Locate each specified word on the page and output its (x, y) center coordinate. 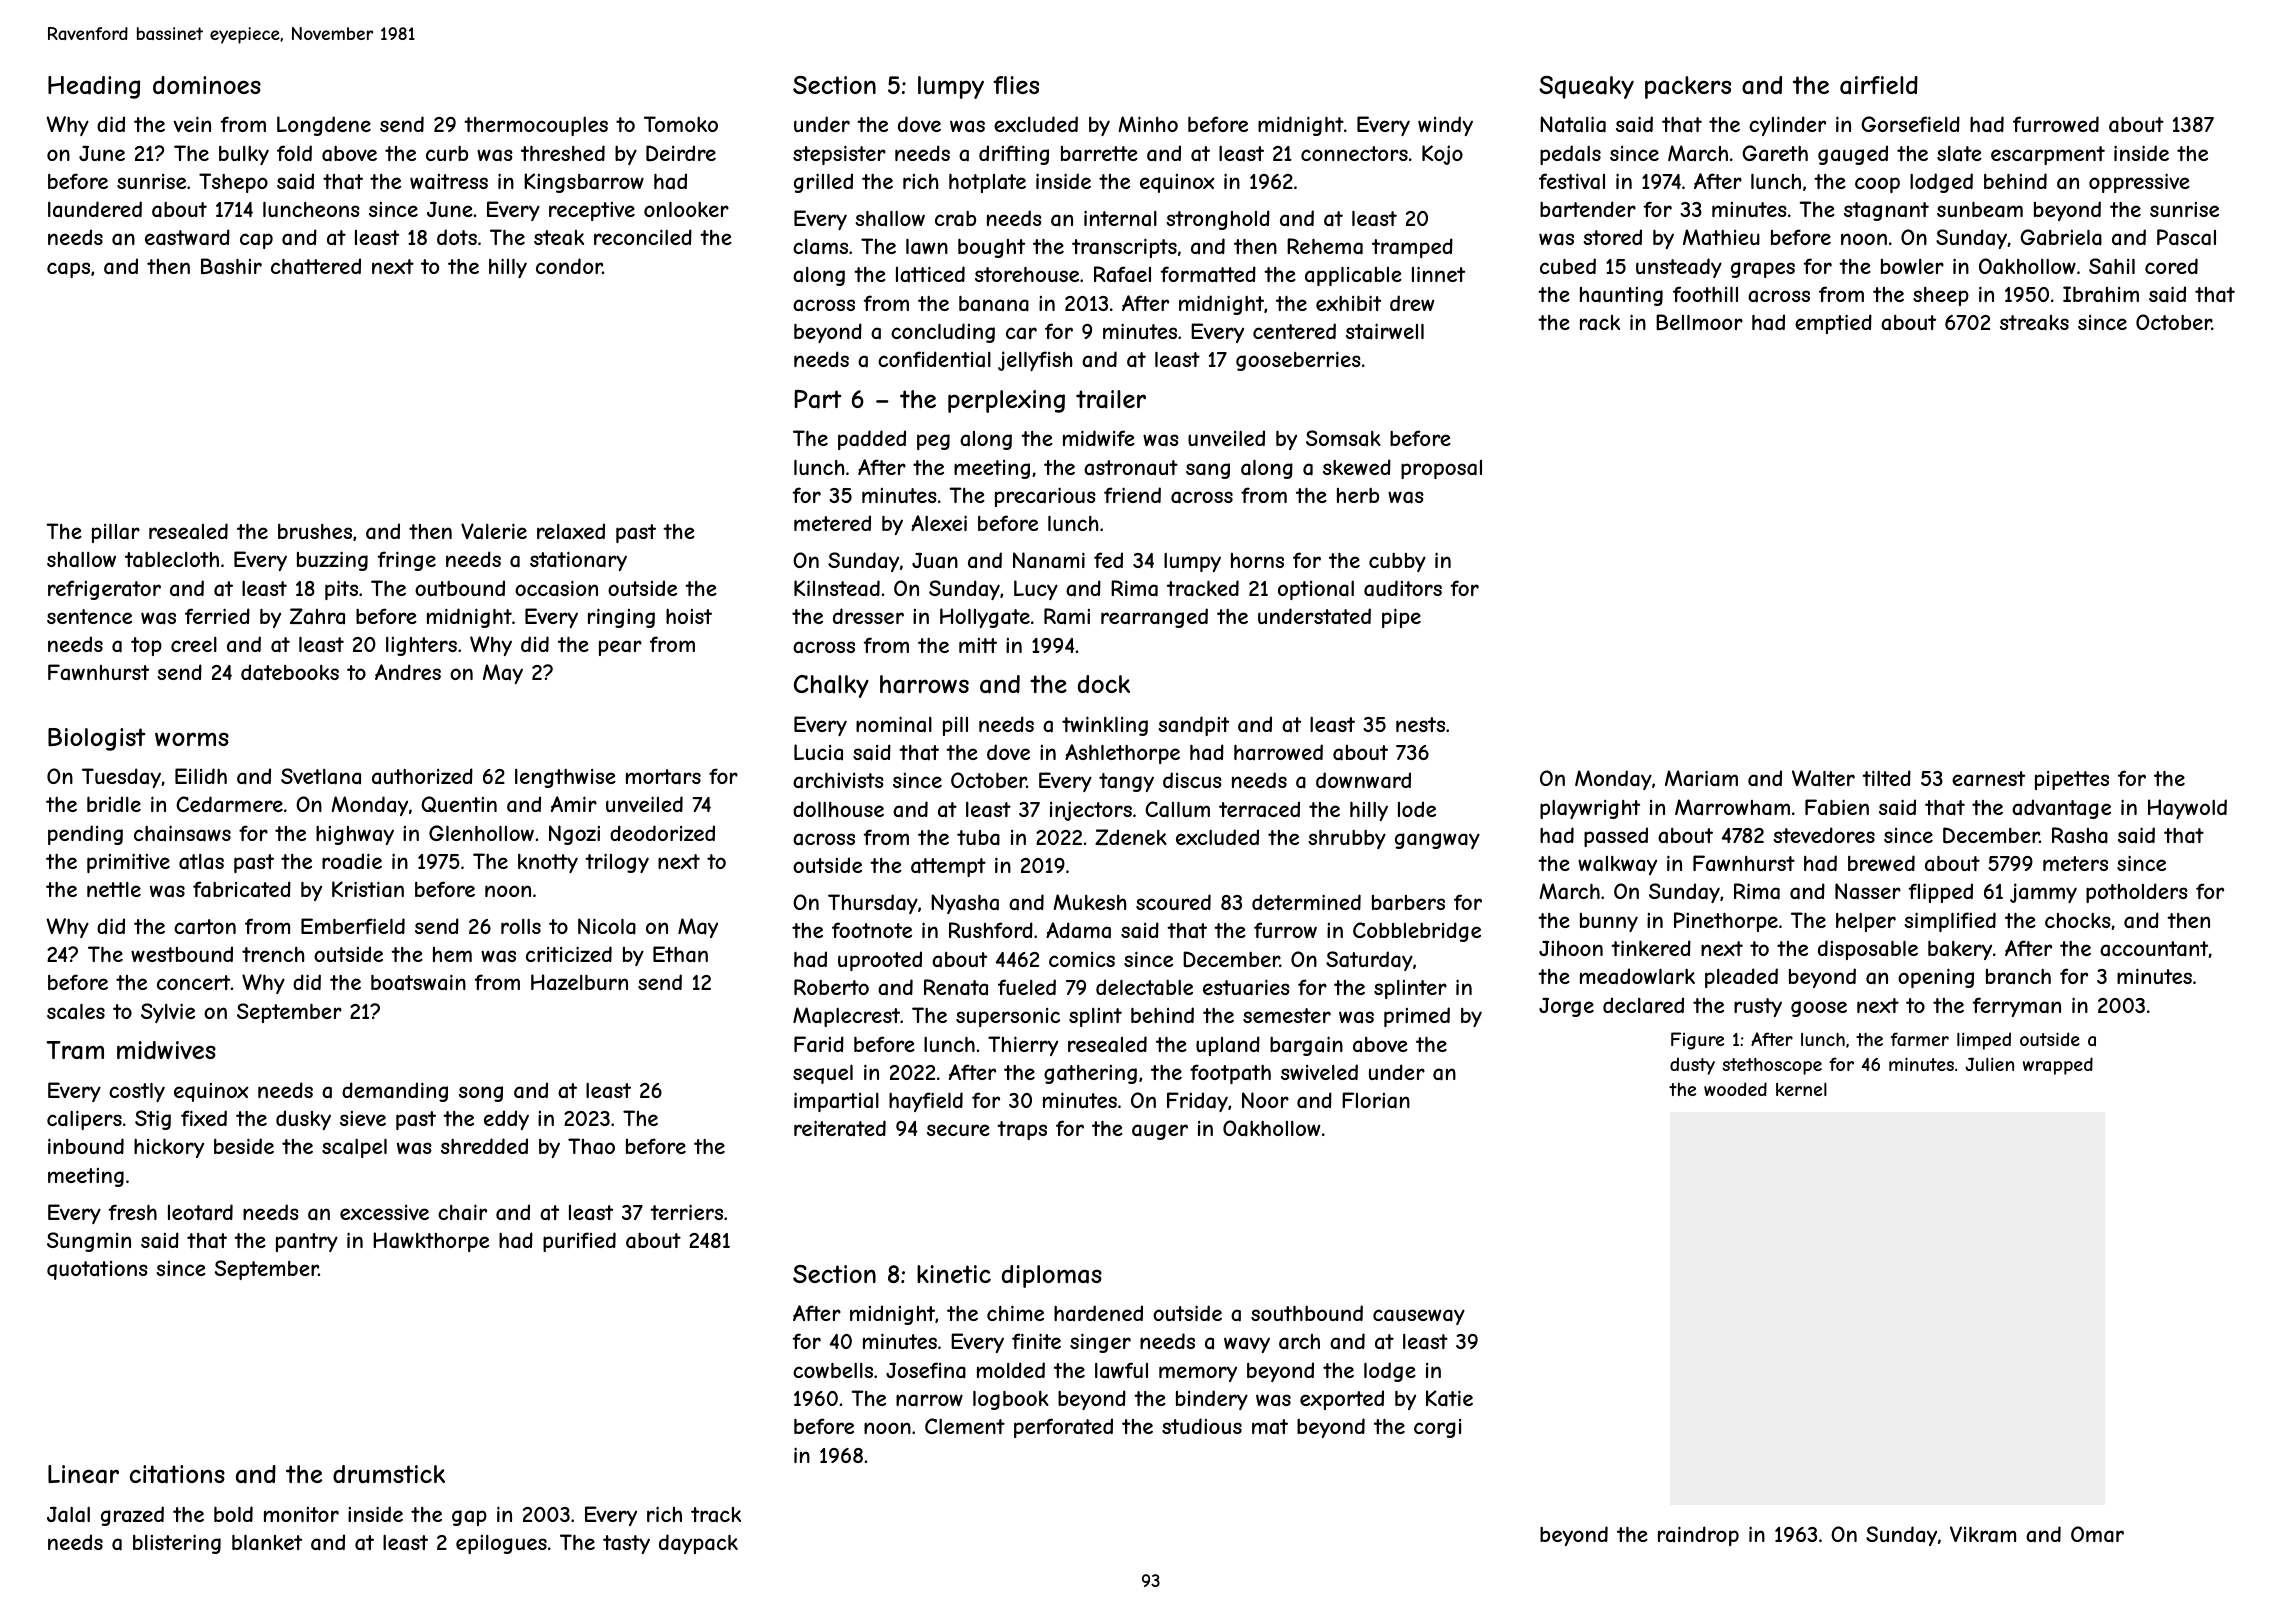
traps (1022, 1130)
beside (244, 1146)
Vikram (1983, 1534)
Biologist (96, 739)
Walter (1823, 778)
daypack (698, 1544)
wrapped (2058, 1066)
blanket (267, 1542)
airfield (1879, 85)
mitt (978, 645)
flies (1016, 85)
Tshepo (233, 183)
